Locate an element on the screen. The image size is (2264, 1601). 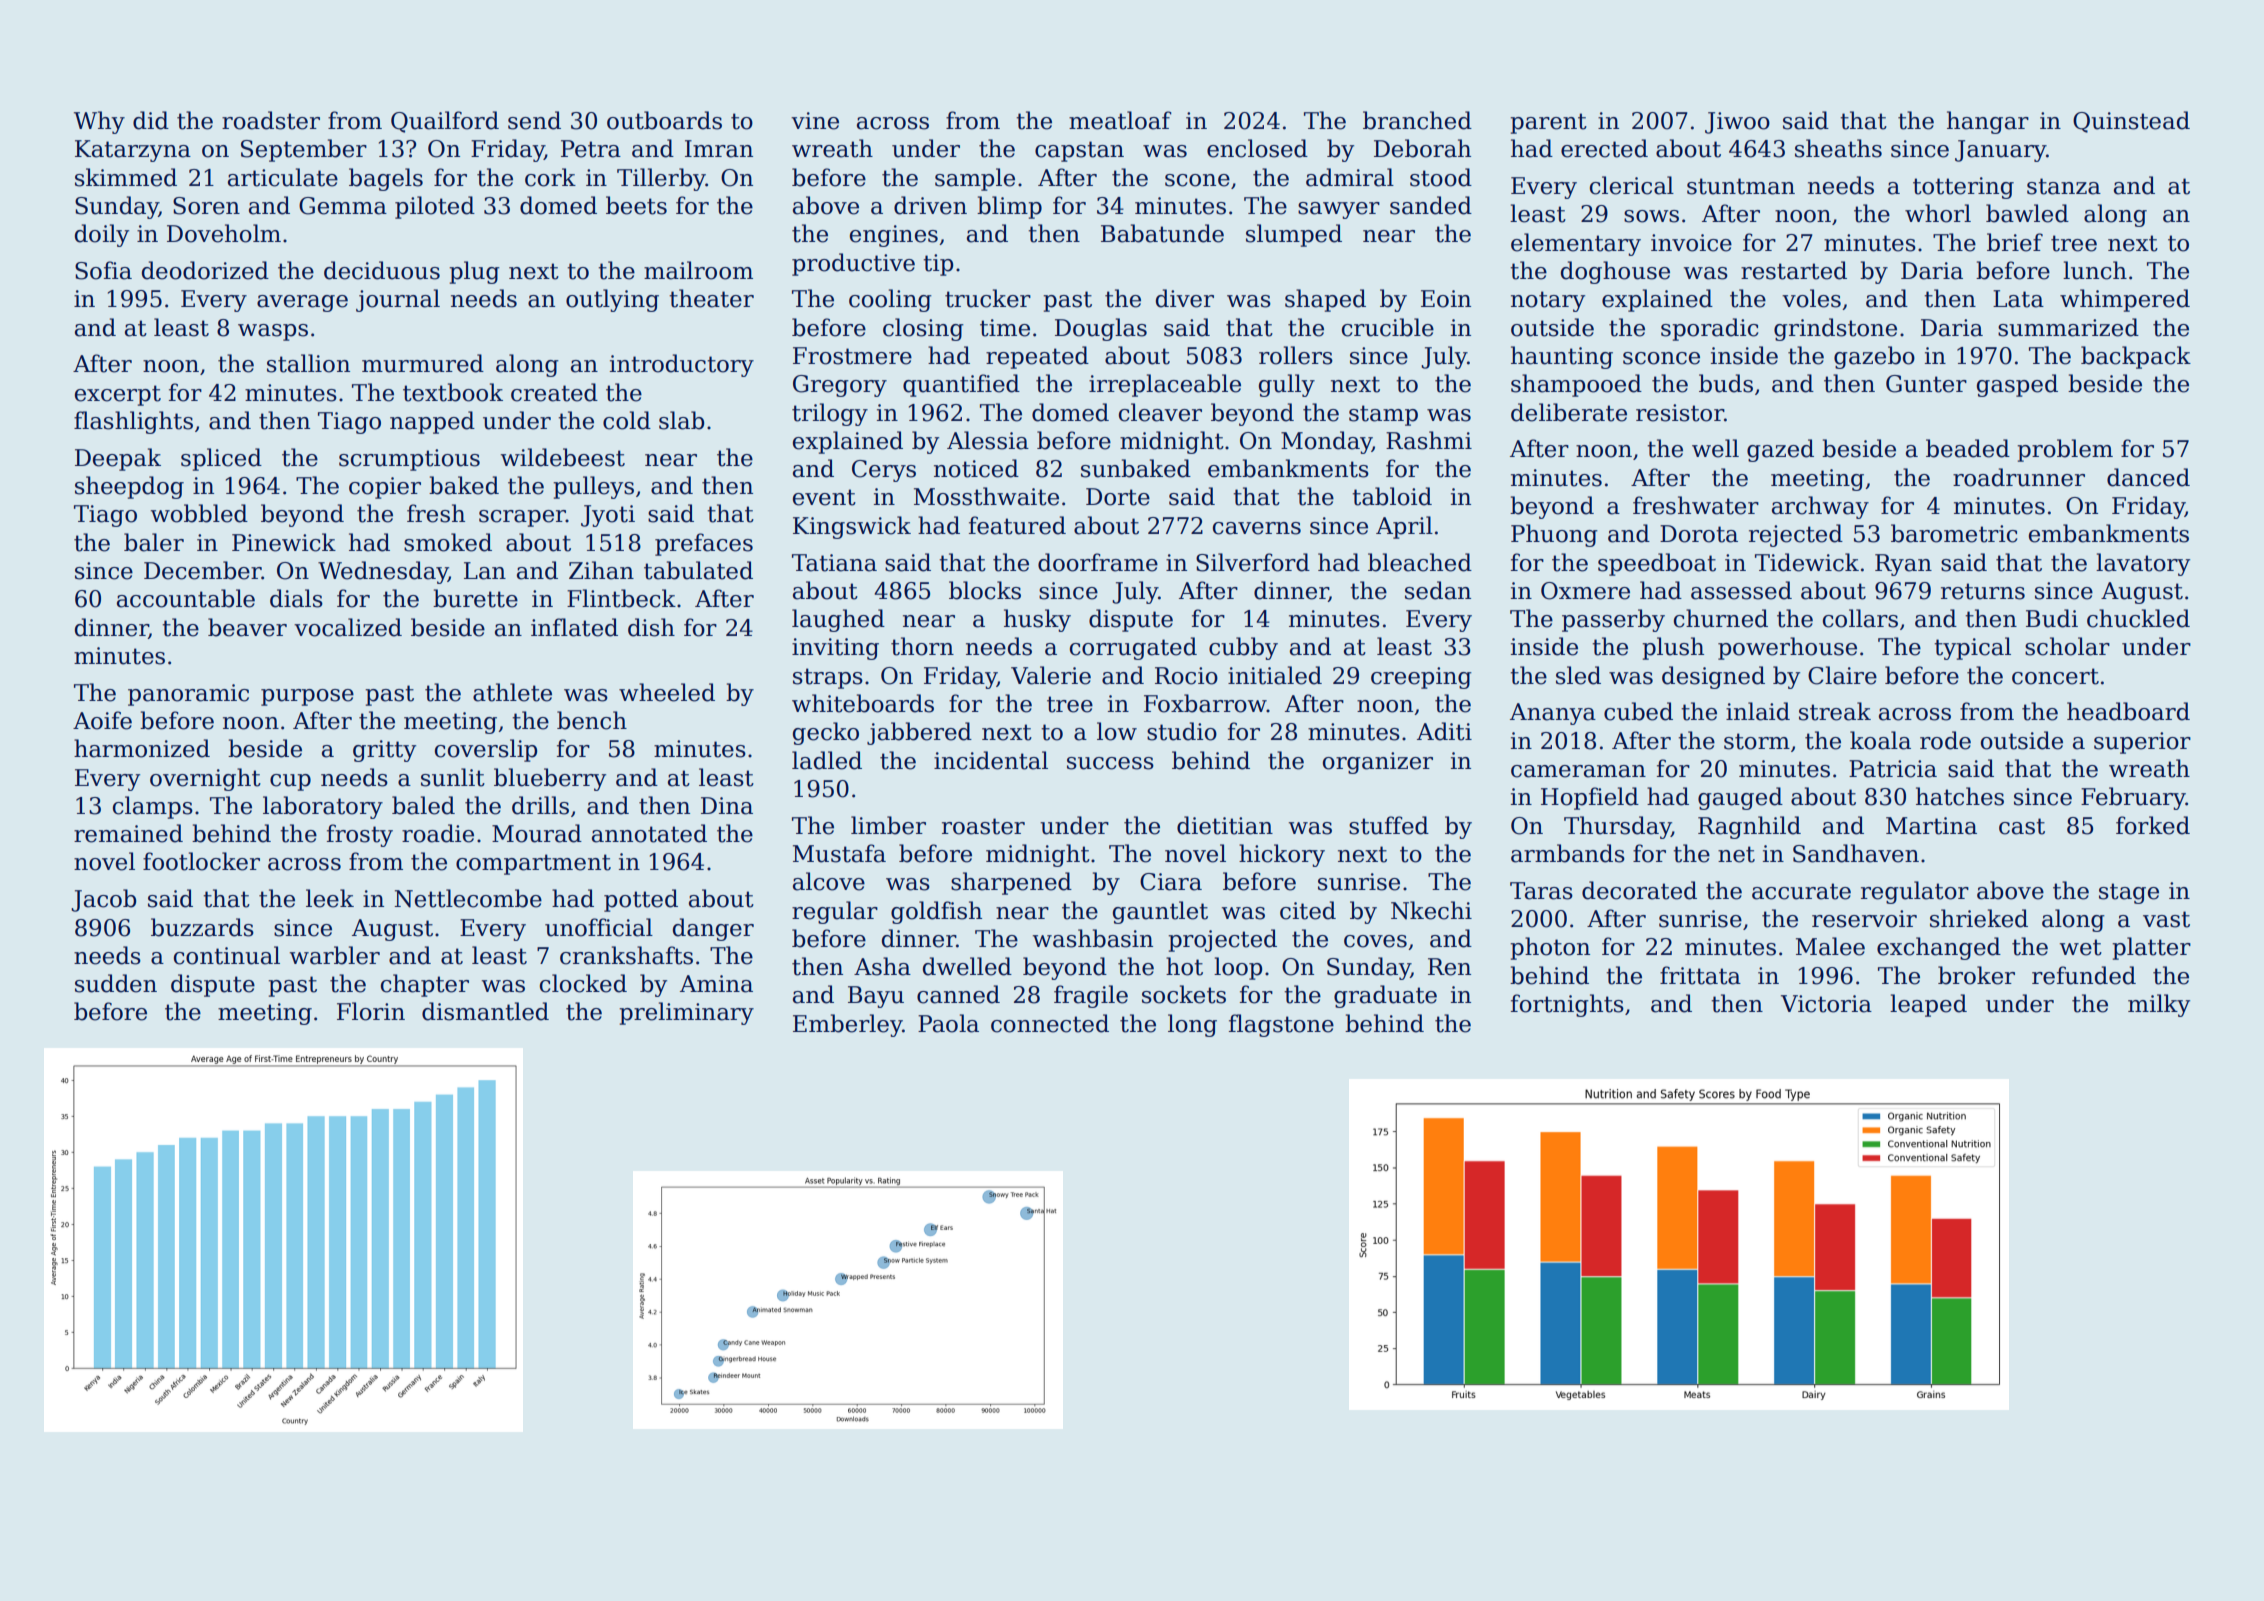
Paola is located at coordinates (948, 1023).
